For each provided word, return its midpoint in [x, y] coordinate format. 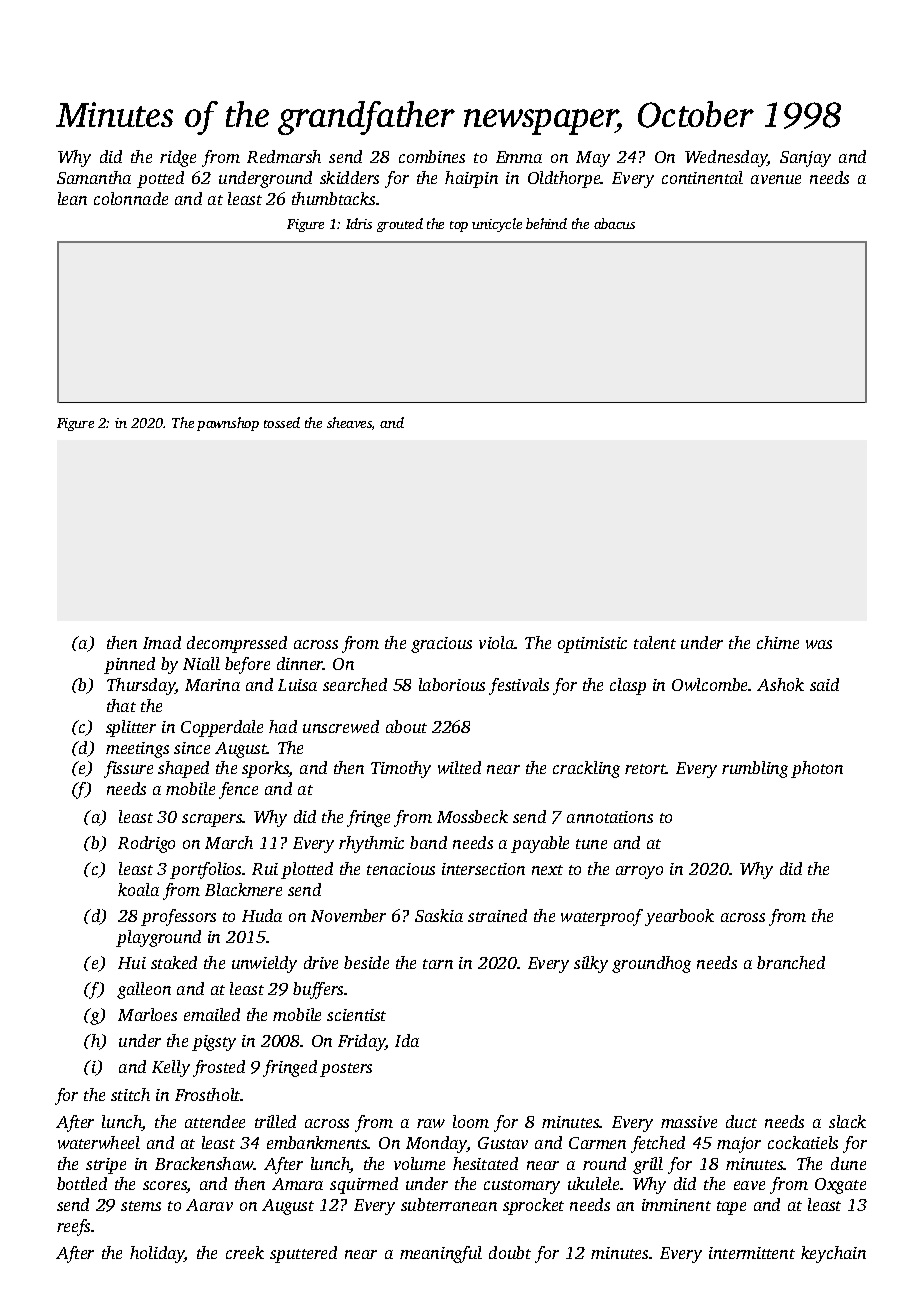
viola [497, 642]
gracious [441, 645]
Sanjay [805, 159]
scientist [356, 1015]
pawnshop [228, 424]
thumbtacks [333, 198]
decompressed [237, 644]
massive [689, 1122]
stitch [130, 1094]
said [824, 684]
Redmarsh [284, 156]
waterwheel [99, 1142]
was [819, 644]
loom [471, 1121]
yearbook [679, 917]
